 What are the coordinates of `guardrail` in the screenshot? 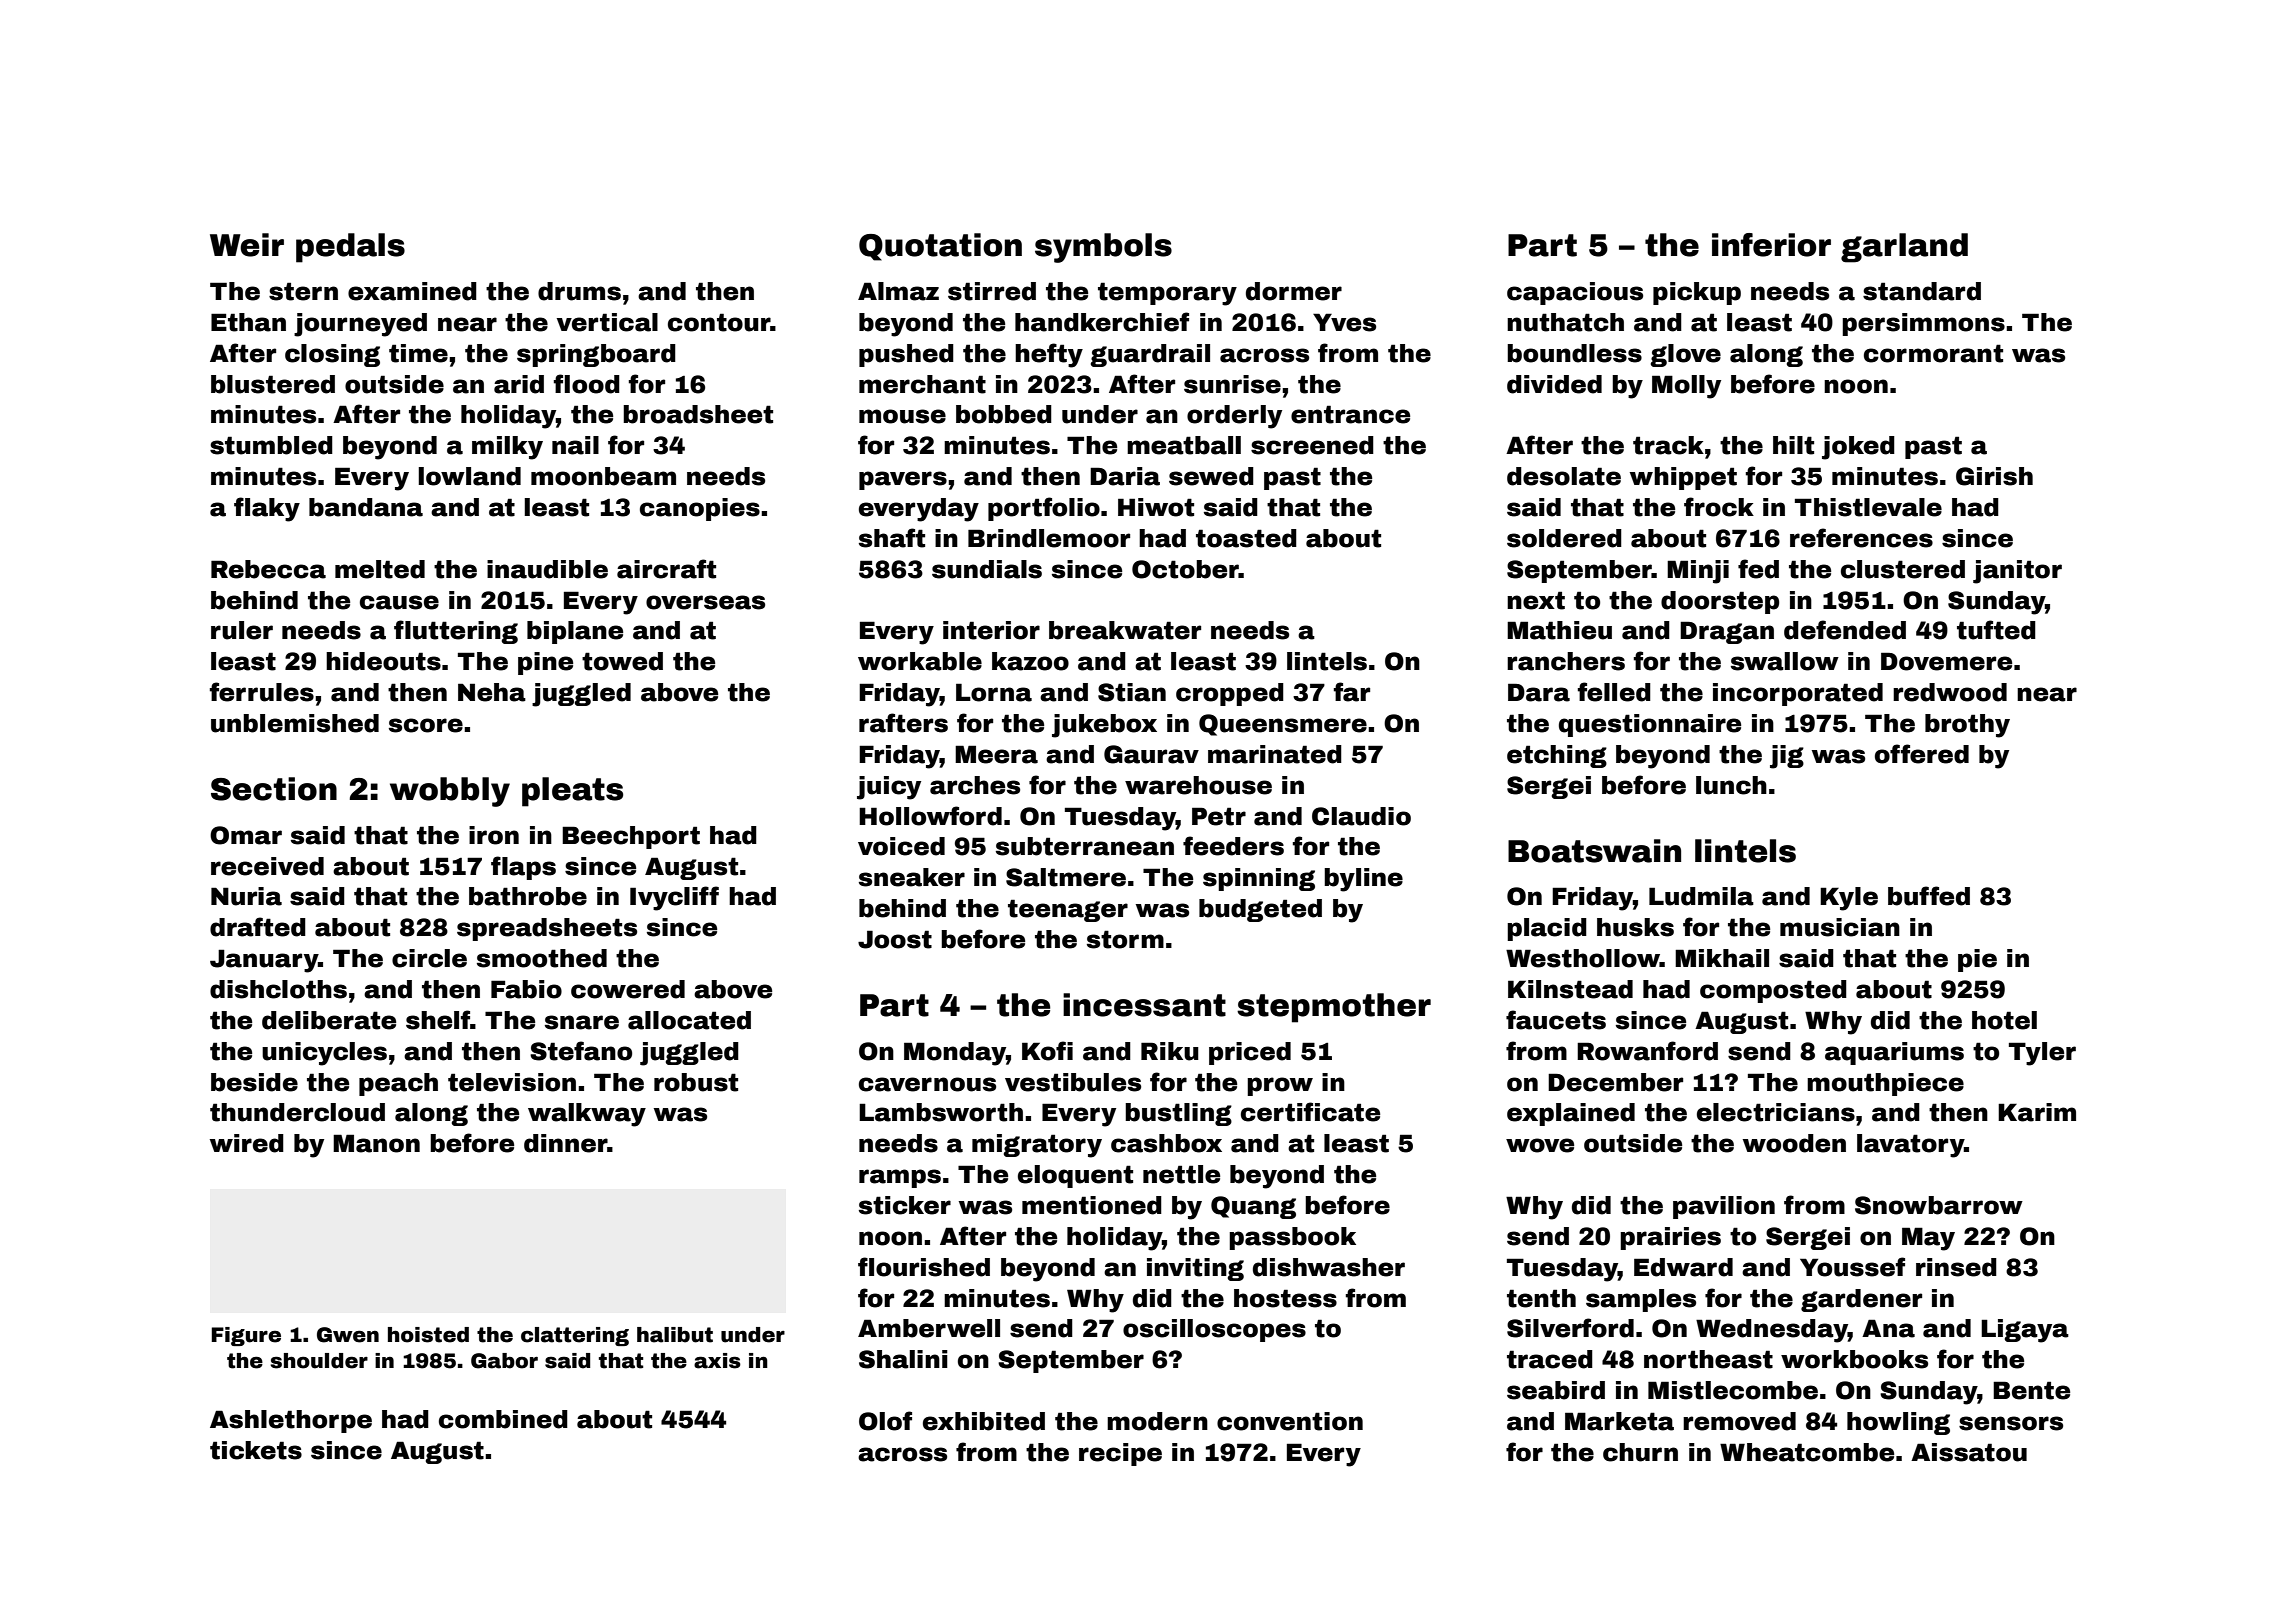 It's located at (1150, 355).
